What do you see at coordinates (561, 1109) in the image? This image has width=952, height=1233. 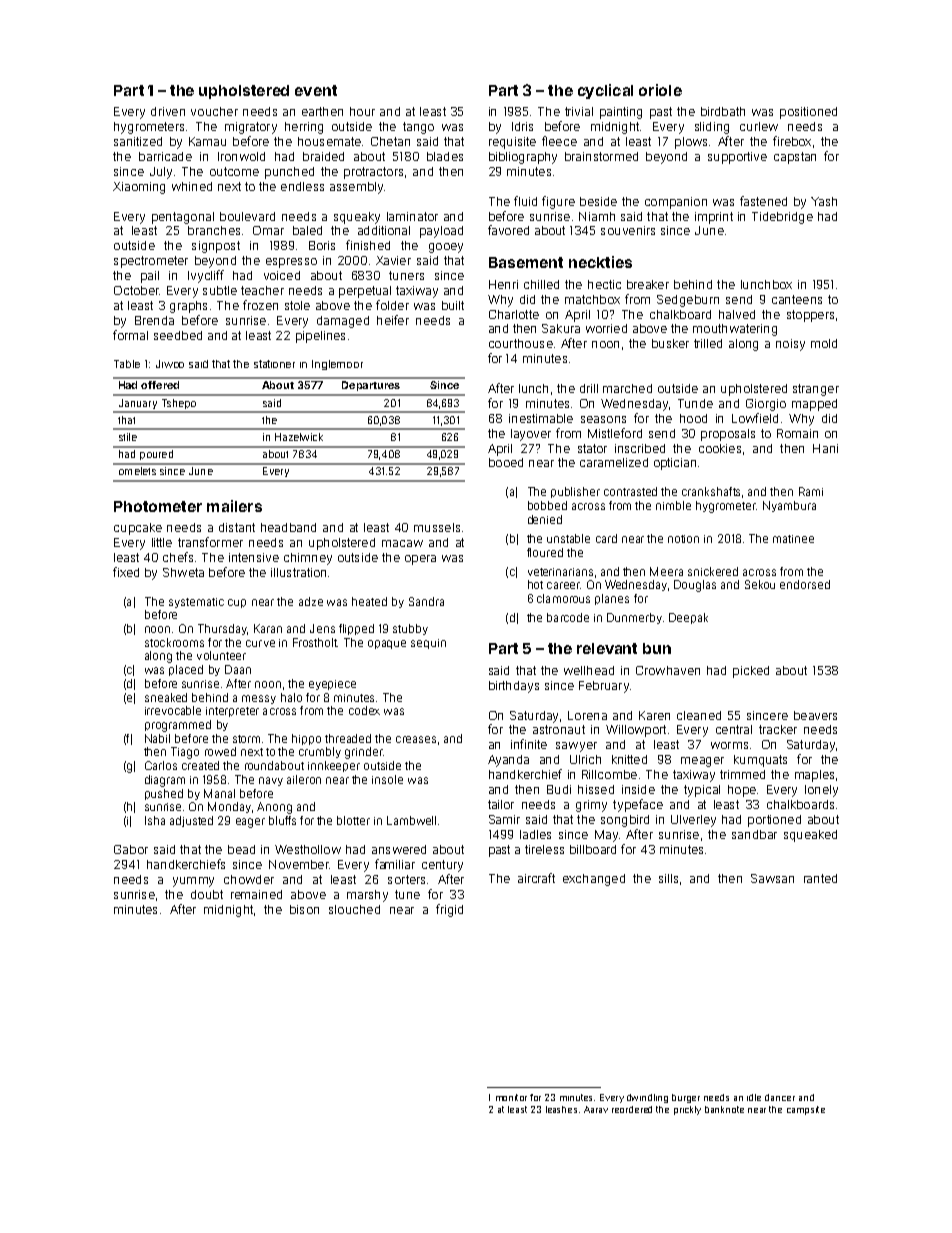 I see `leashes` at bounding box center [561, 1109].
